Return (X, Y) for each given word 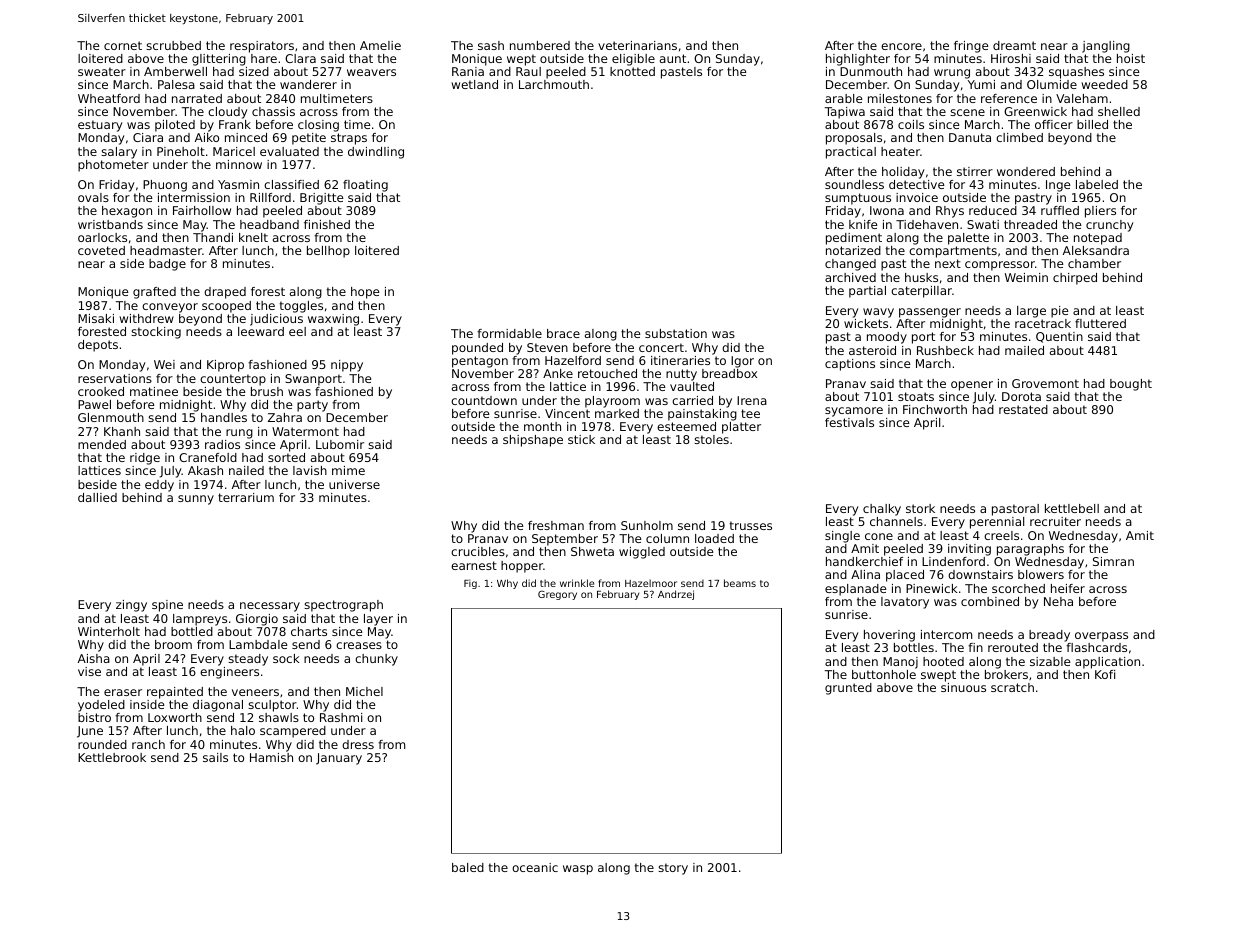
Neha (1058, 601)
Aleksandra (1096, 250)
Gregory (557, 595)
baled (468, 867)
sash (491, 45)
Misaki (96, 318)
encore (901, 46)
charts (309, 631)
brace (563, 333)
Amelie (380, 45)
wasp (578, 870)
